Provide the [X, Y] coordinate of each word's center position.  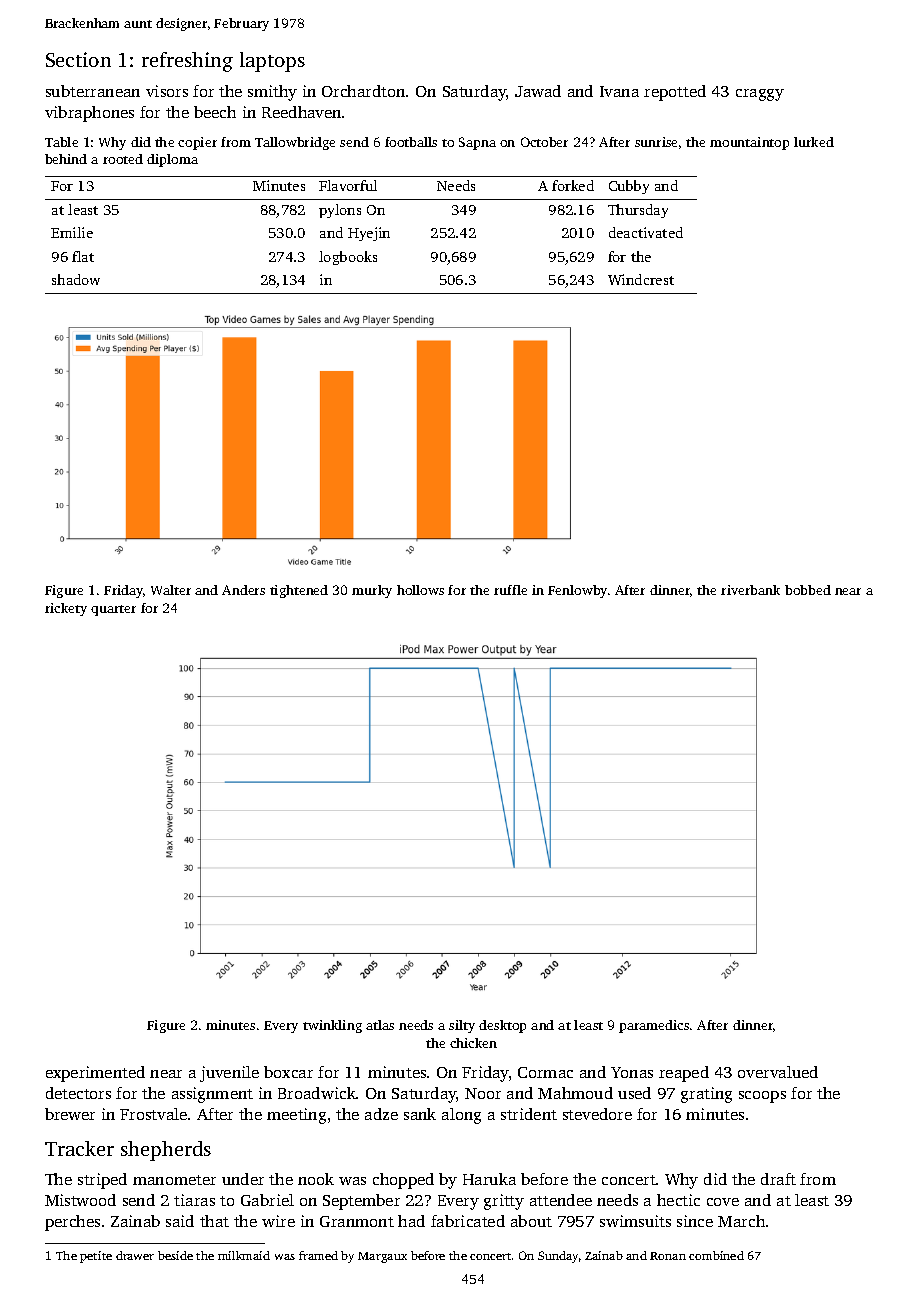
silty [462, 1026]
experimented [95, 1074]
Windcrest [641, 279]
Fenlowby [577, 591]
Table [61, 142]
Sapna [477, 143]
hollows [420, 590]
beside [175, 1255]
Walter [171, 590]
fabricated [468, 1221]
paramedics [654, 1026]
